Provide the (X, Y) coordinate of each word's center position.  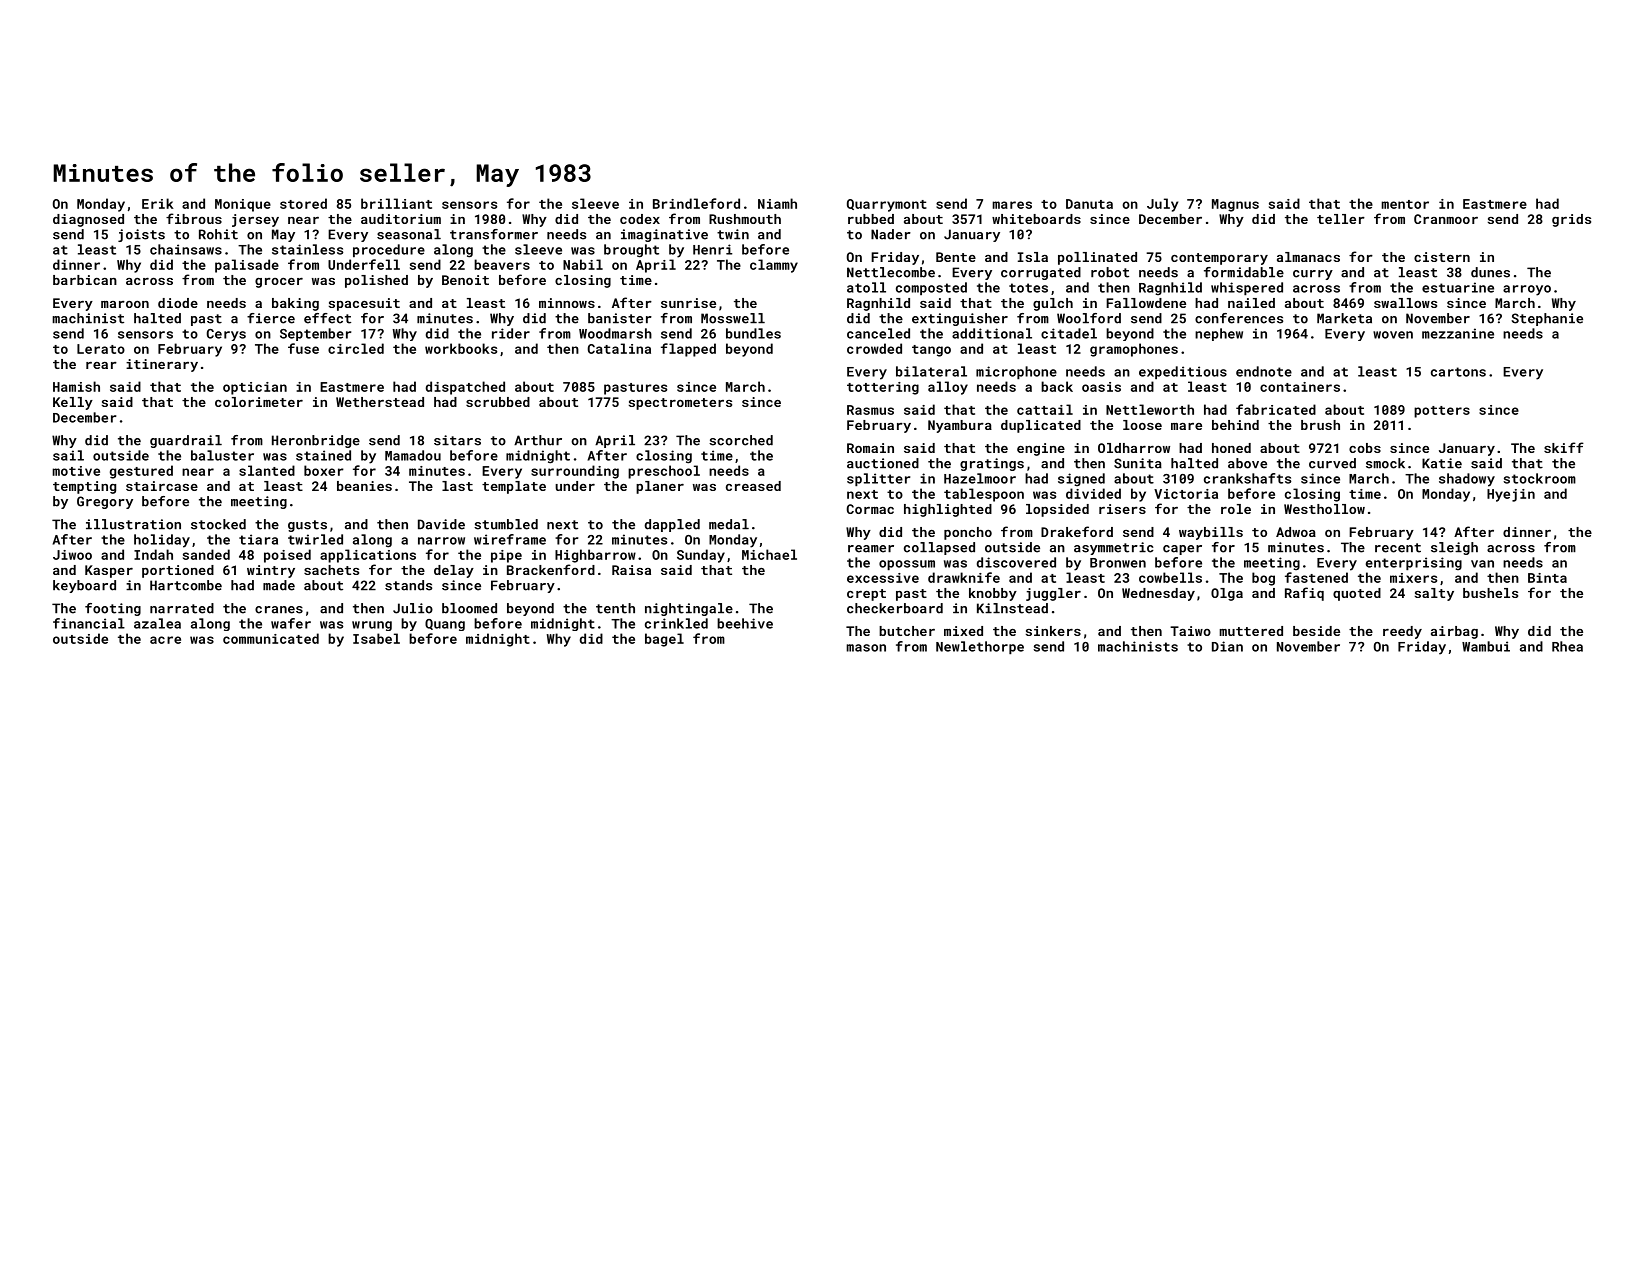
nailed (1251, 303)
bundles (753, 333)
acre (165, 640)
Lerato (101, 349)
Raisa (631, 570)
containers (1300, 387)
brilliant (396, 203)
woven (1393, 335)
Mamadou (413, 455)
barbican (85, 280)
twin (733, 234)
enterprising (1414, 564)
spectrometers (680, 404)
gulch (1053, 304)
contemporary (1219, 259)
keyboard (84, 586)
